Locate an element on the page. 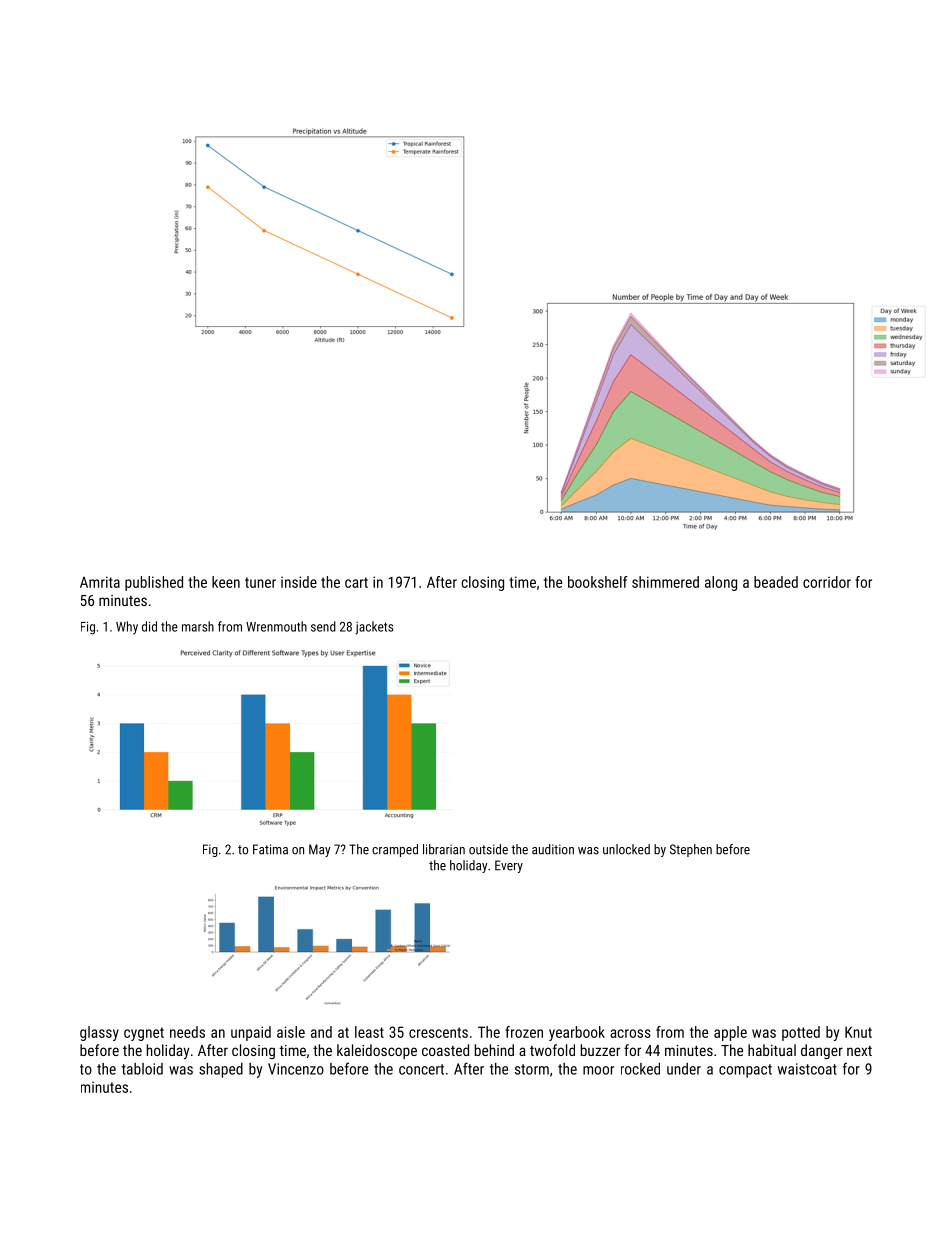  moor is located at coordinates (598, 1070).
